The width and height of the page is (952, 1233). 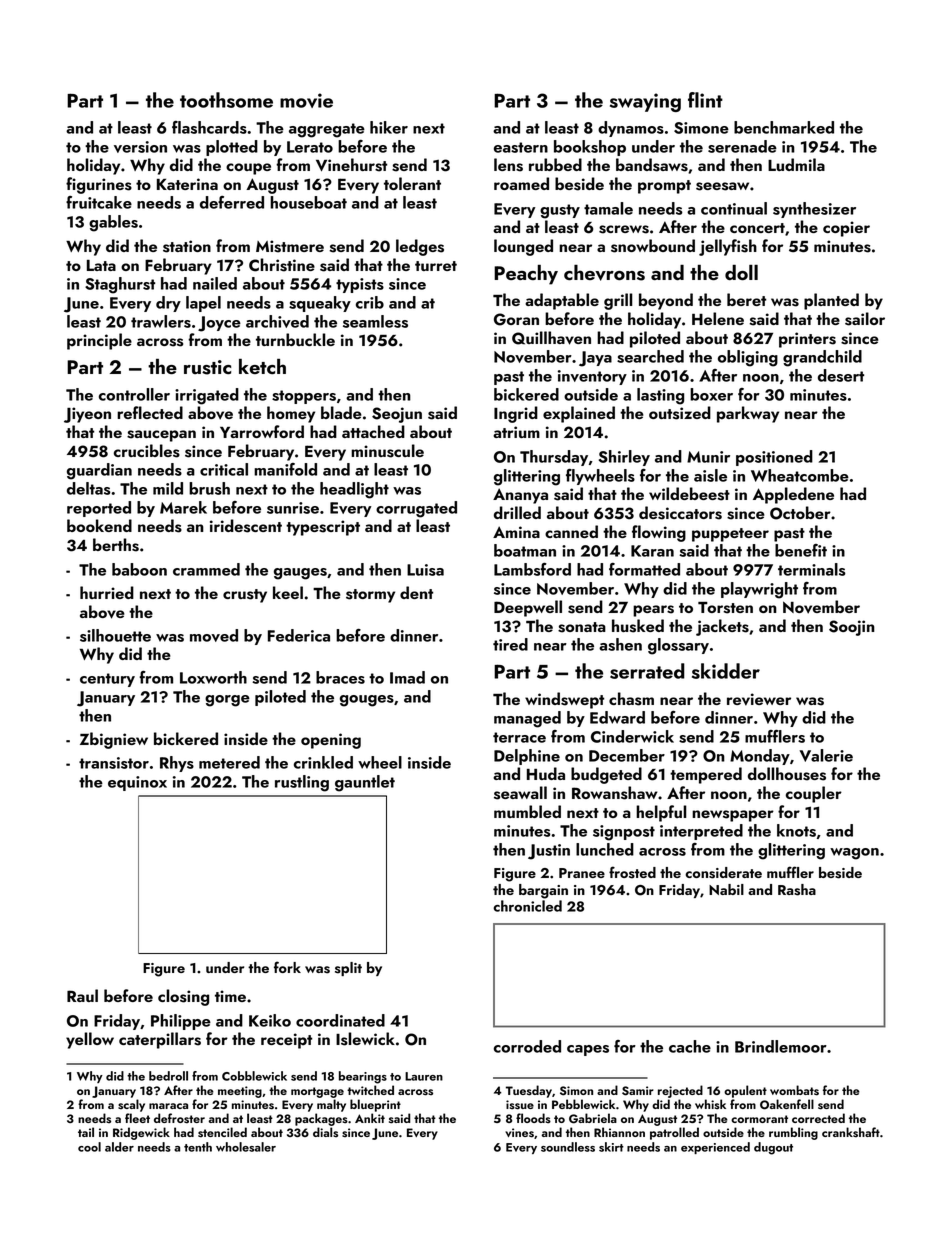 I want to click on Lata, so click(x=101, y=265).
